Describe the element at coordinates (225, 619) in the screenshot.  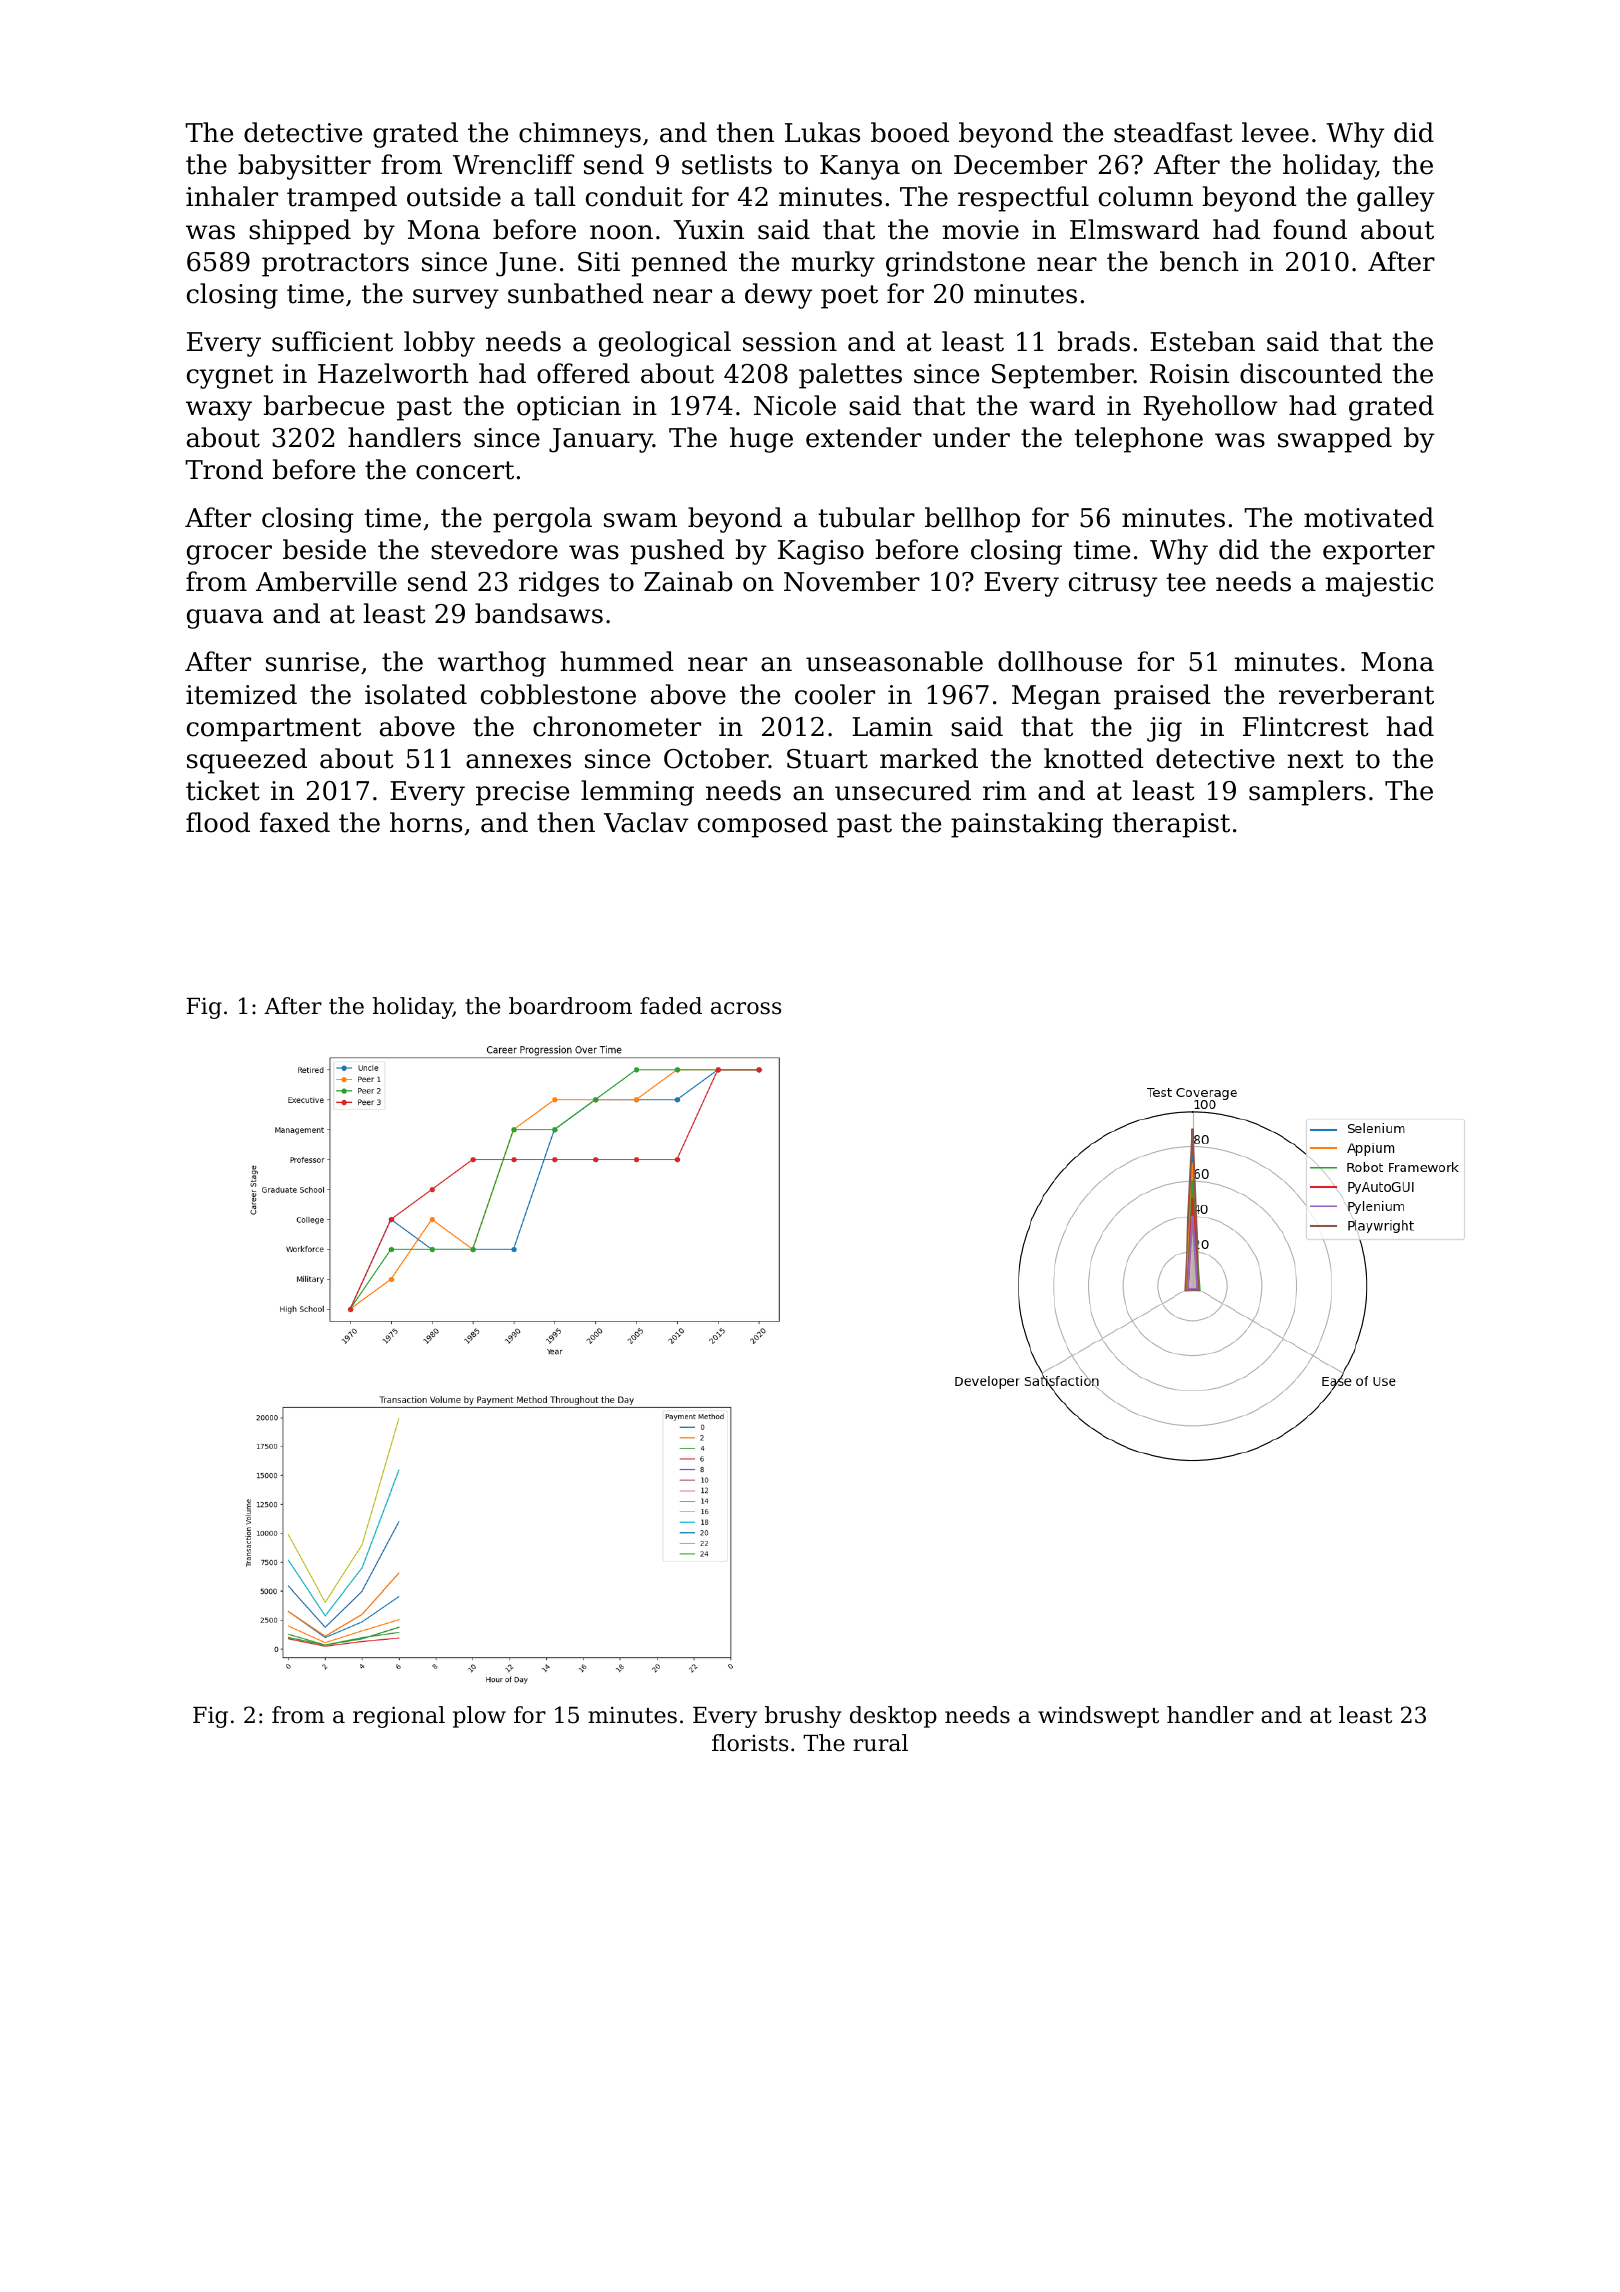
I see `guava` at that location.
